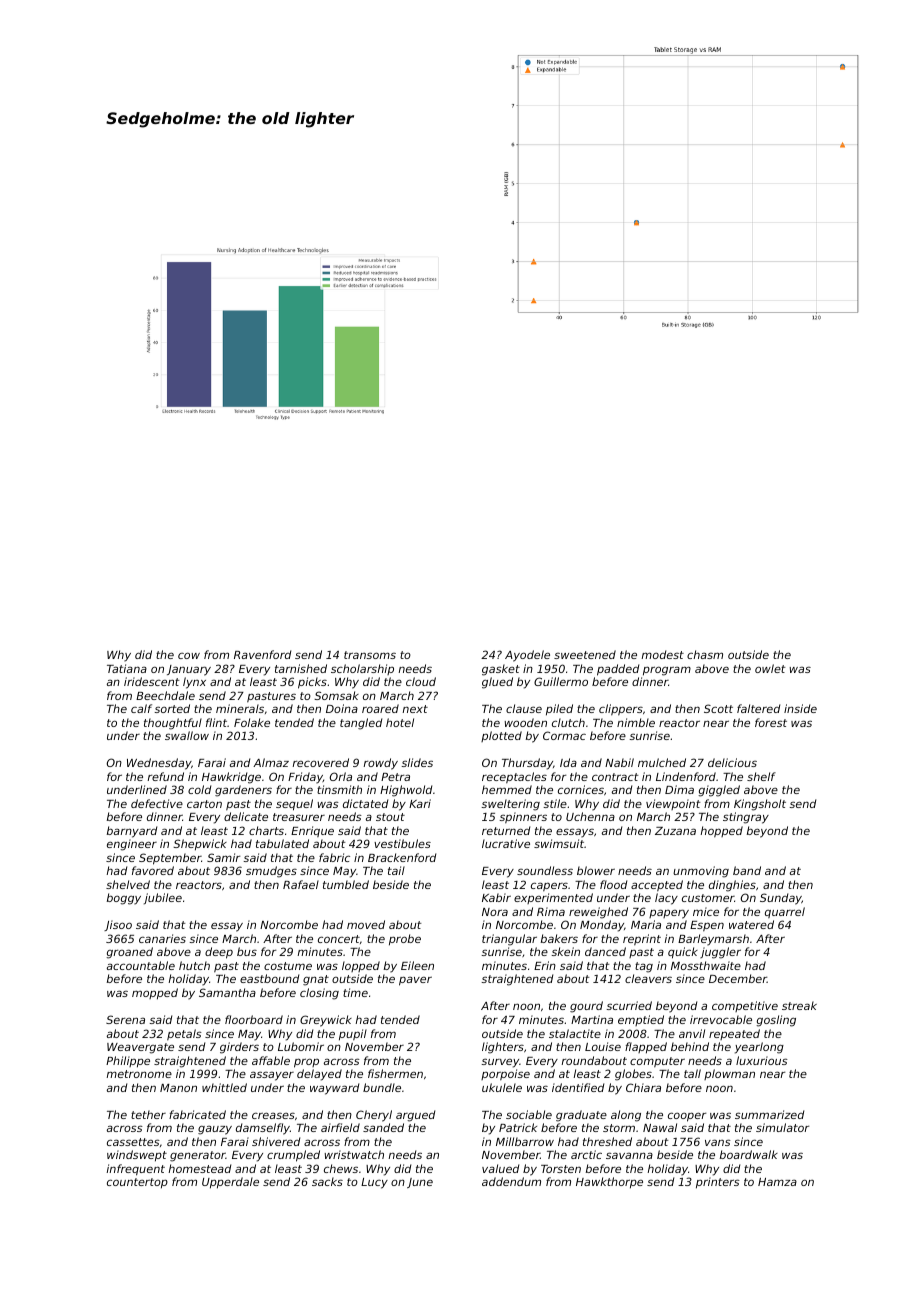  What do you see at coordinates (382, 1087) in the image?
I see `bundle` at bounding box center [382, 1087].
